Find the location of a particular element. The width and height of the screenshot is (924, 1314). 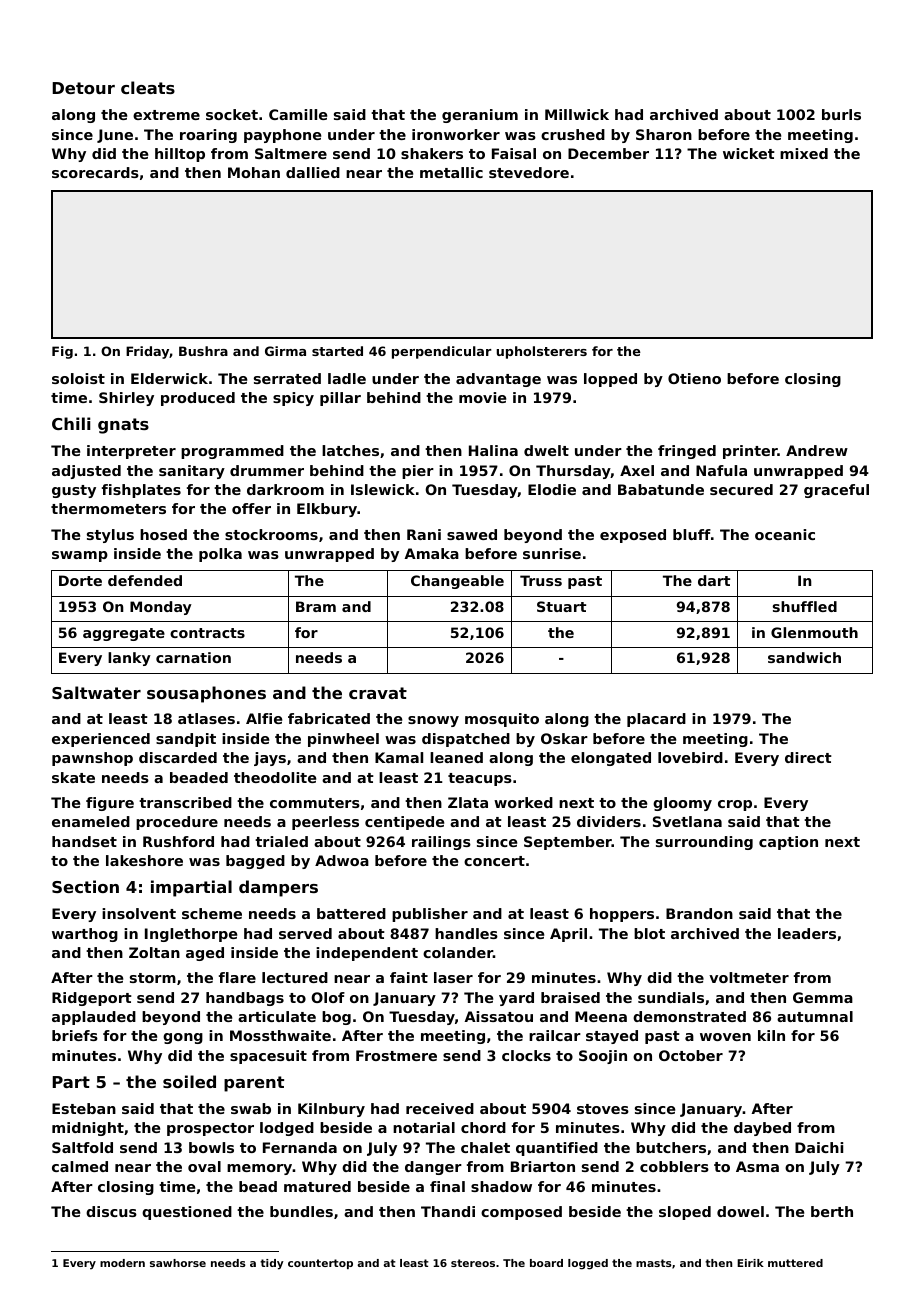

shuffled is located at coordinates (805, 606).
